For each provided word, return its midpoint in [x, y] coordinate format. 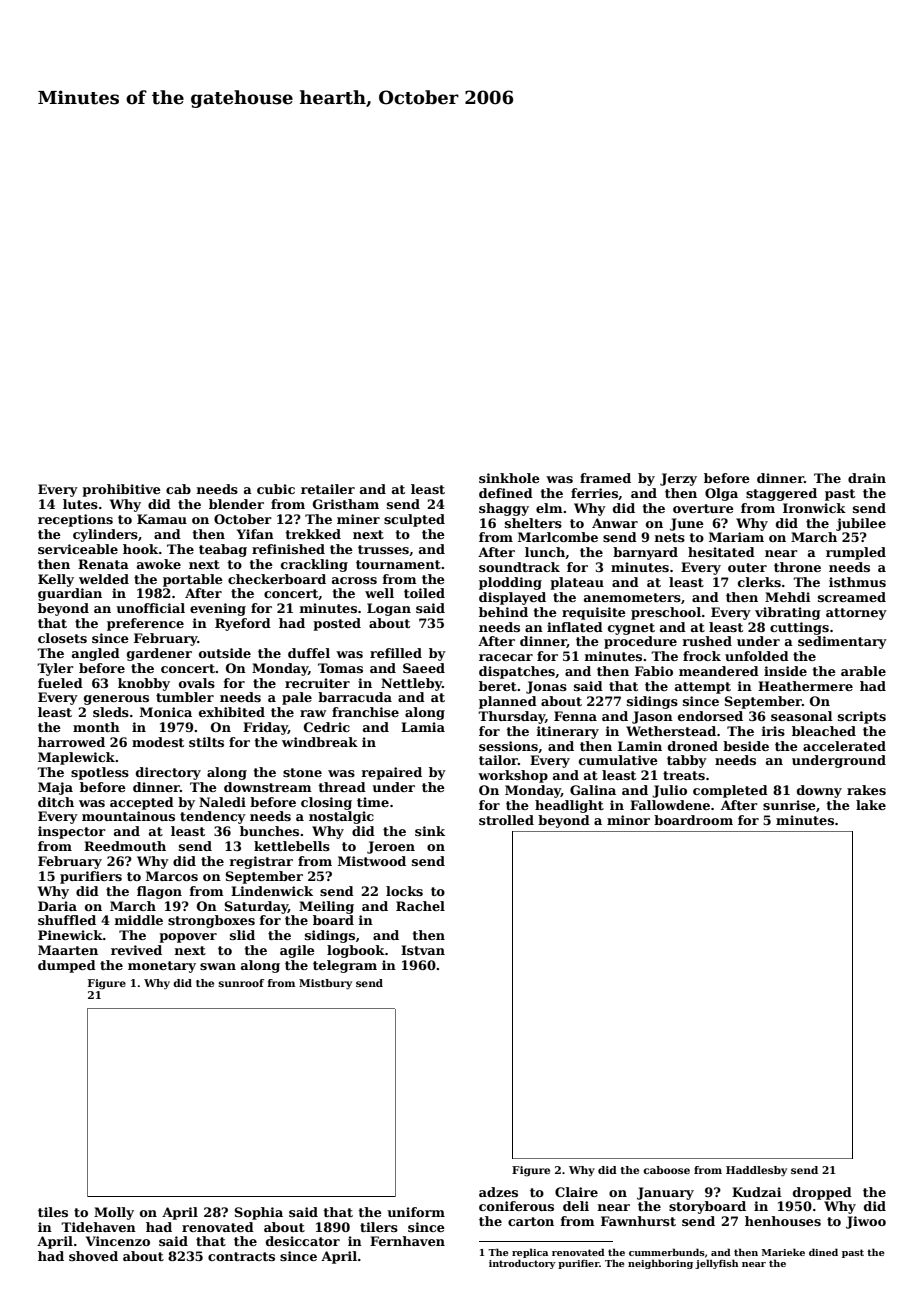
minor [628, 820]
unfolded [757, 656]
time [373, 802]
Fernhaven [407, 1241]
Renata [103, 564]
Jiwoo [866, 1222]
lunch [545, 552]
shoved [93, 1256]
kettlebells [292, 846]
